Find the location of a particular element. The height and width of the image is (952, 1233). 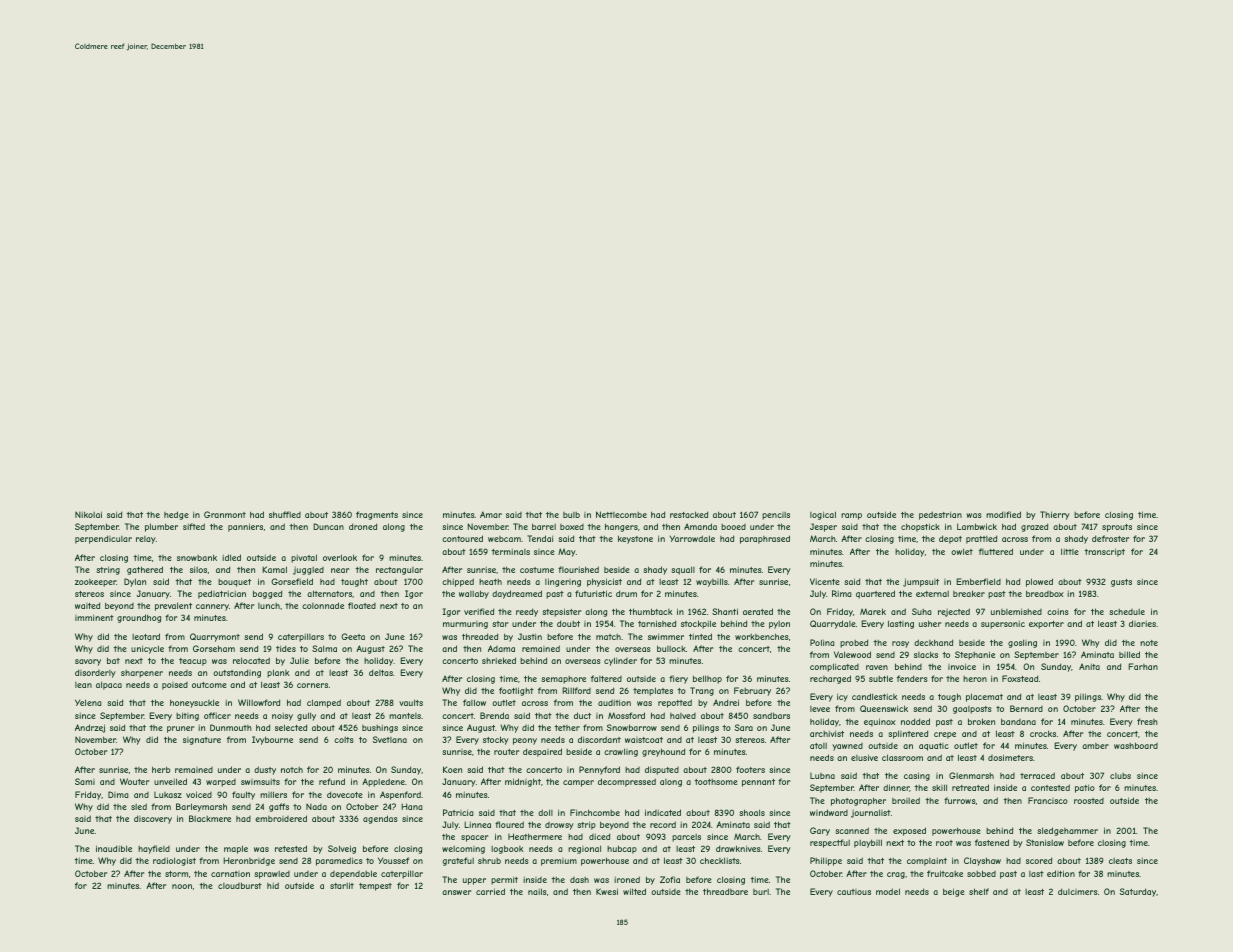

bulb is located at coordinates (571, 515).
